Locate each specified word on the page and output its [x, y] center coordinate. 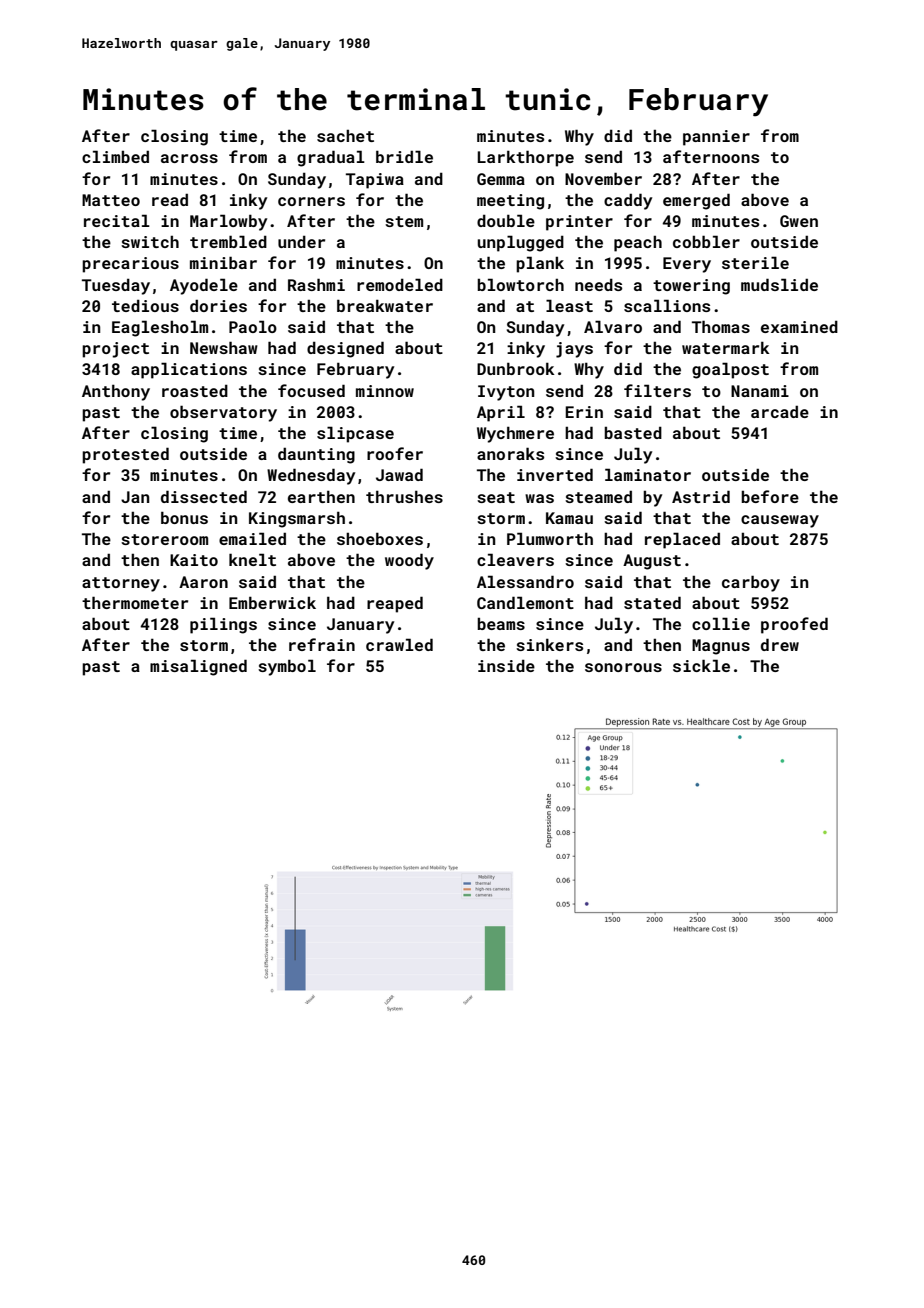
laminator [648, 474]
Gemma [501, 179]
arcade [780, 411]
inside [506, 665]
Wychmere [515, 434]
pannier [716, 138]
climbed [115, 156]
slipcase [355, 434]
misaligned [198, 667]
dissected [204, 496]
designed [345, 349]
